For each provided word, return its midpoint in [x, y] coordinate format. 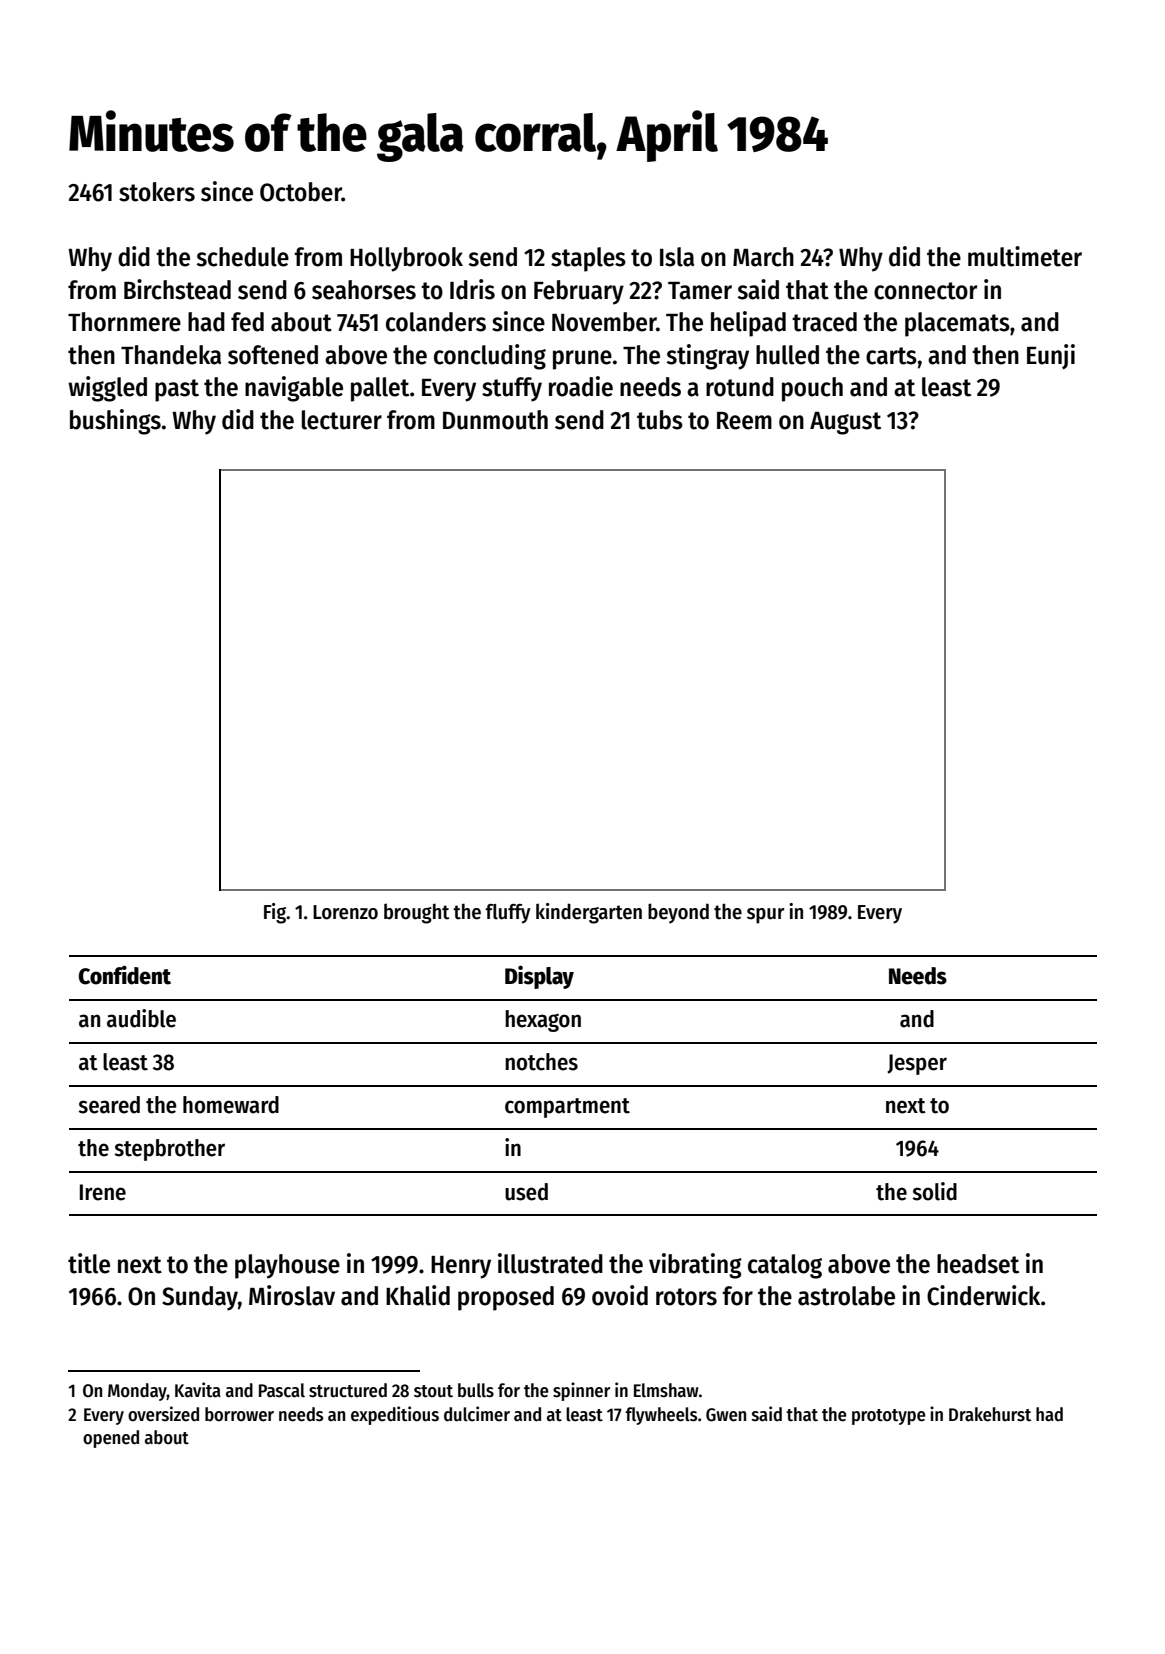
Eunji [1051, 356]
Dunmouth [495, 420]
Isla [677, 257]
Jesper [917, 1064]
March [763, 257]
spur [766, 916]
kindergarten [589, 913]
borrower [239, 1414]
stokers [157, 192]
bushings [115, 422]
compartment [567, 1108]
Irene [103, 1192]
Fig [275, 913]
